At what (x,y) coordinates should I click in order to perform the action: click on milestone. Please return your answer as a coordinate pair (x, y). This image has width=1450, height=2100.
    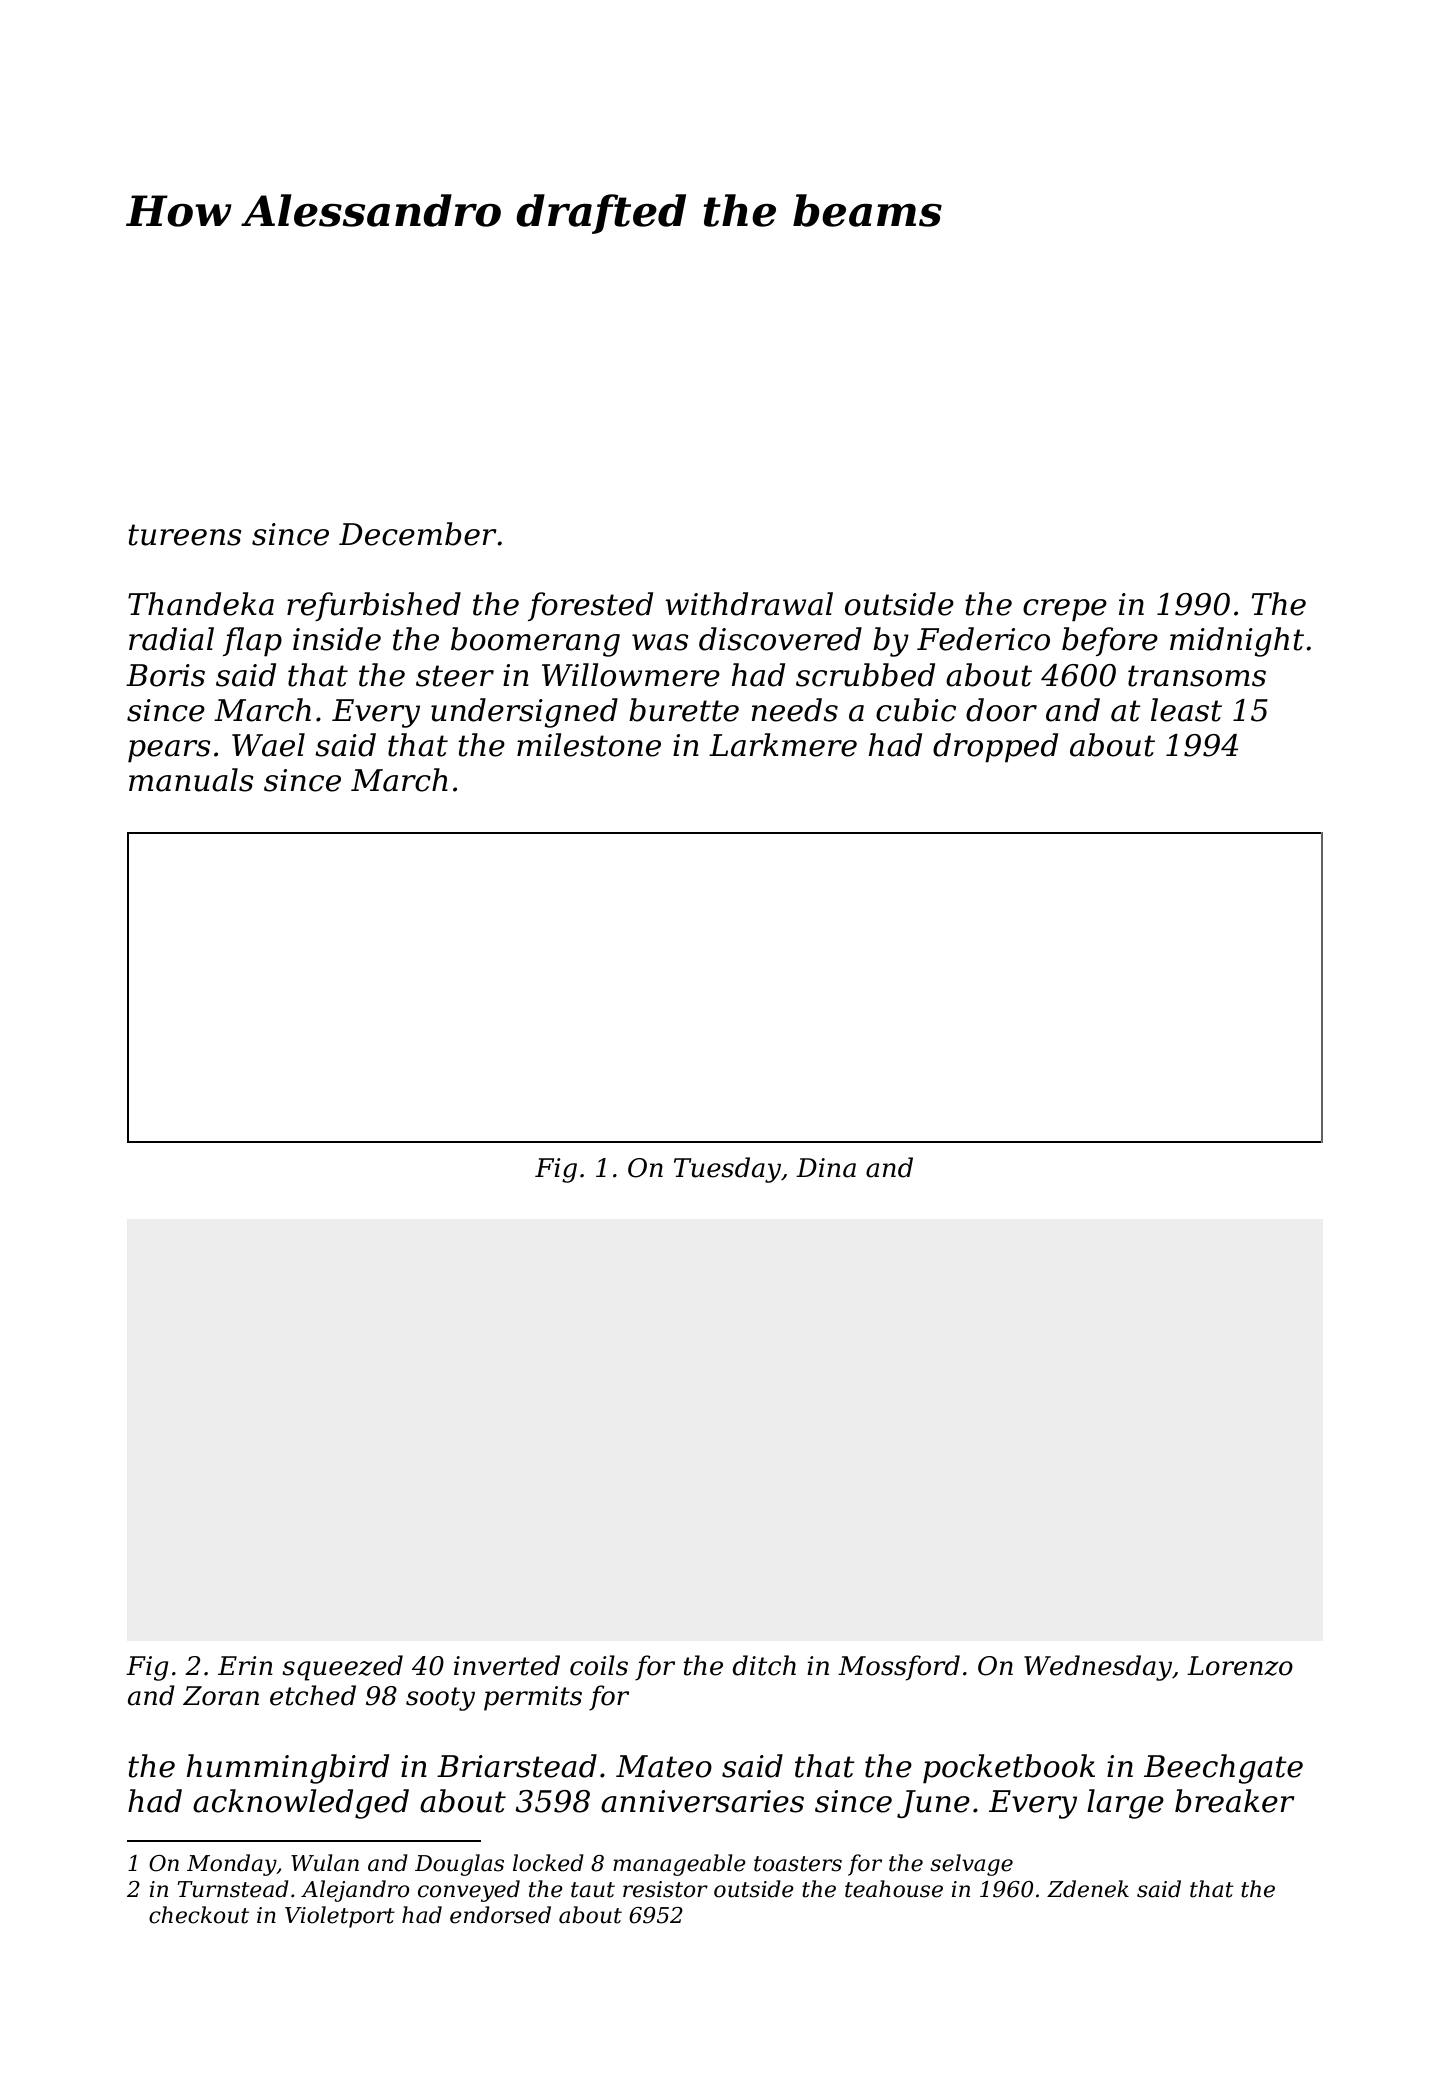
    Looking at the image, I should click on (589, 745).
